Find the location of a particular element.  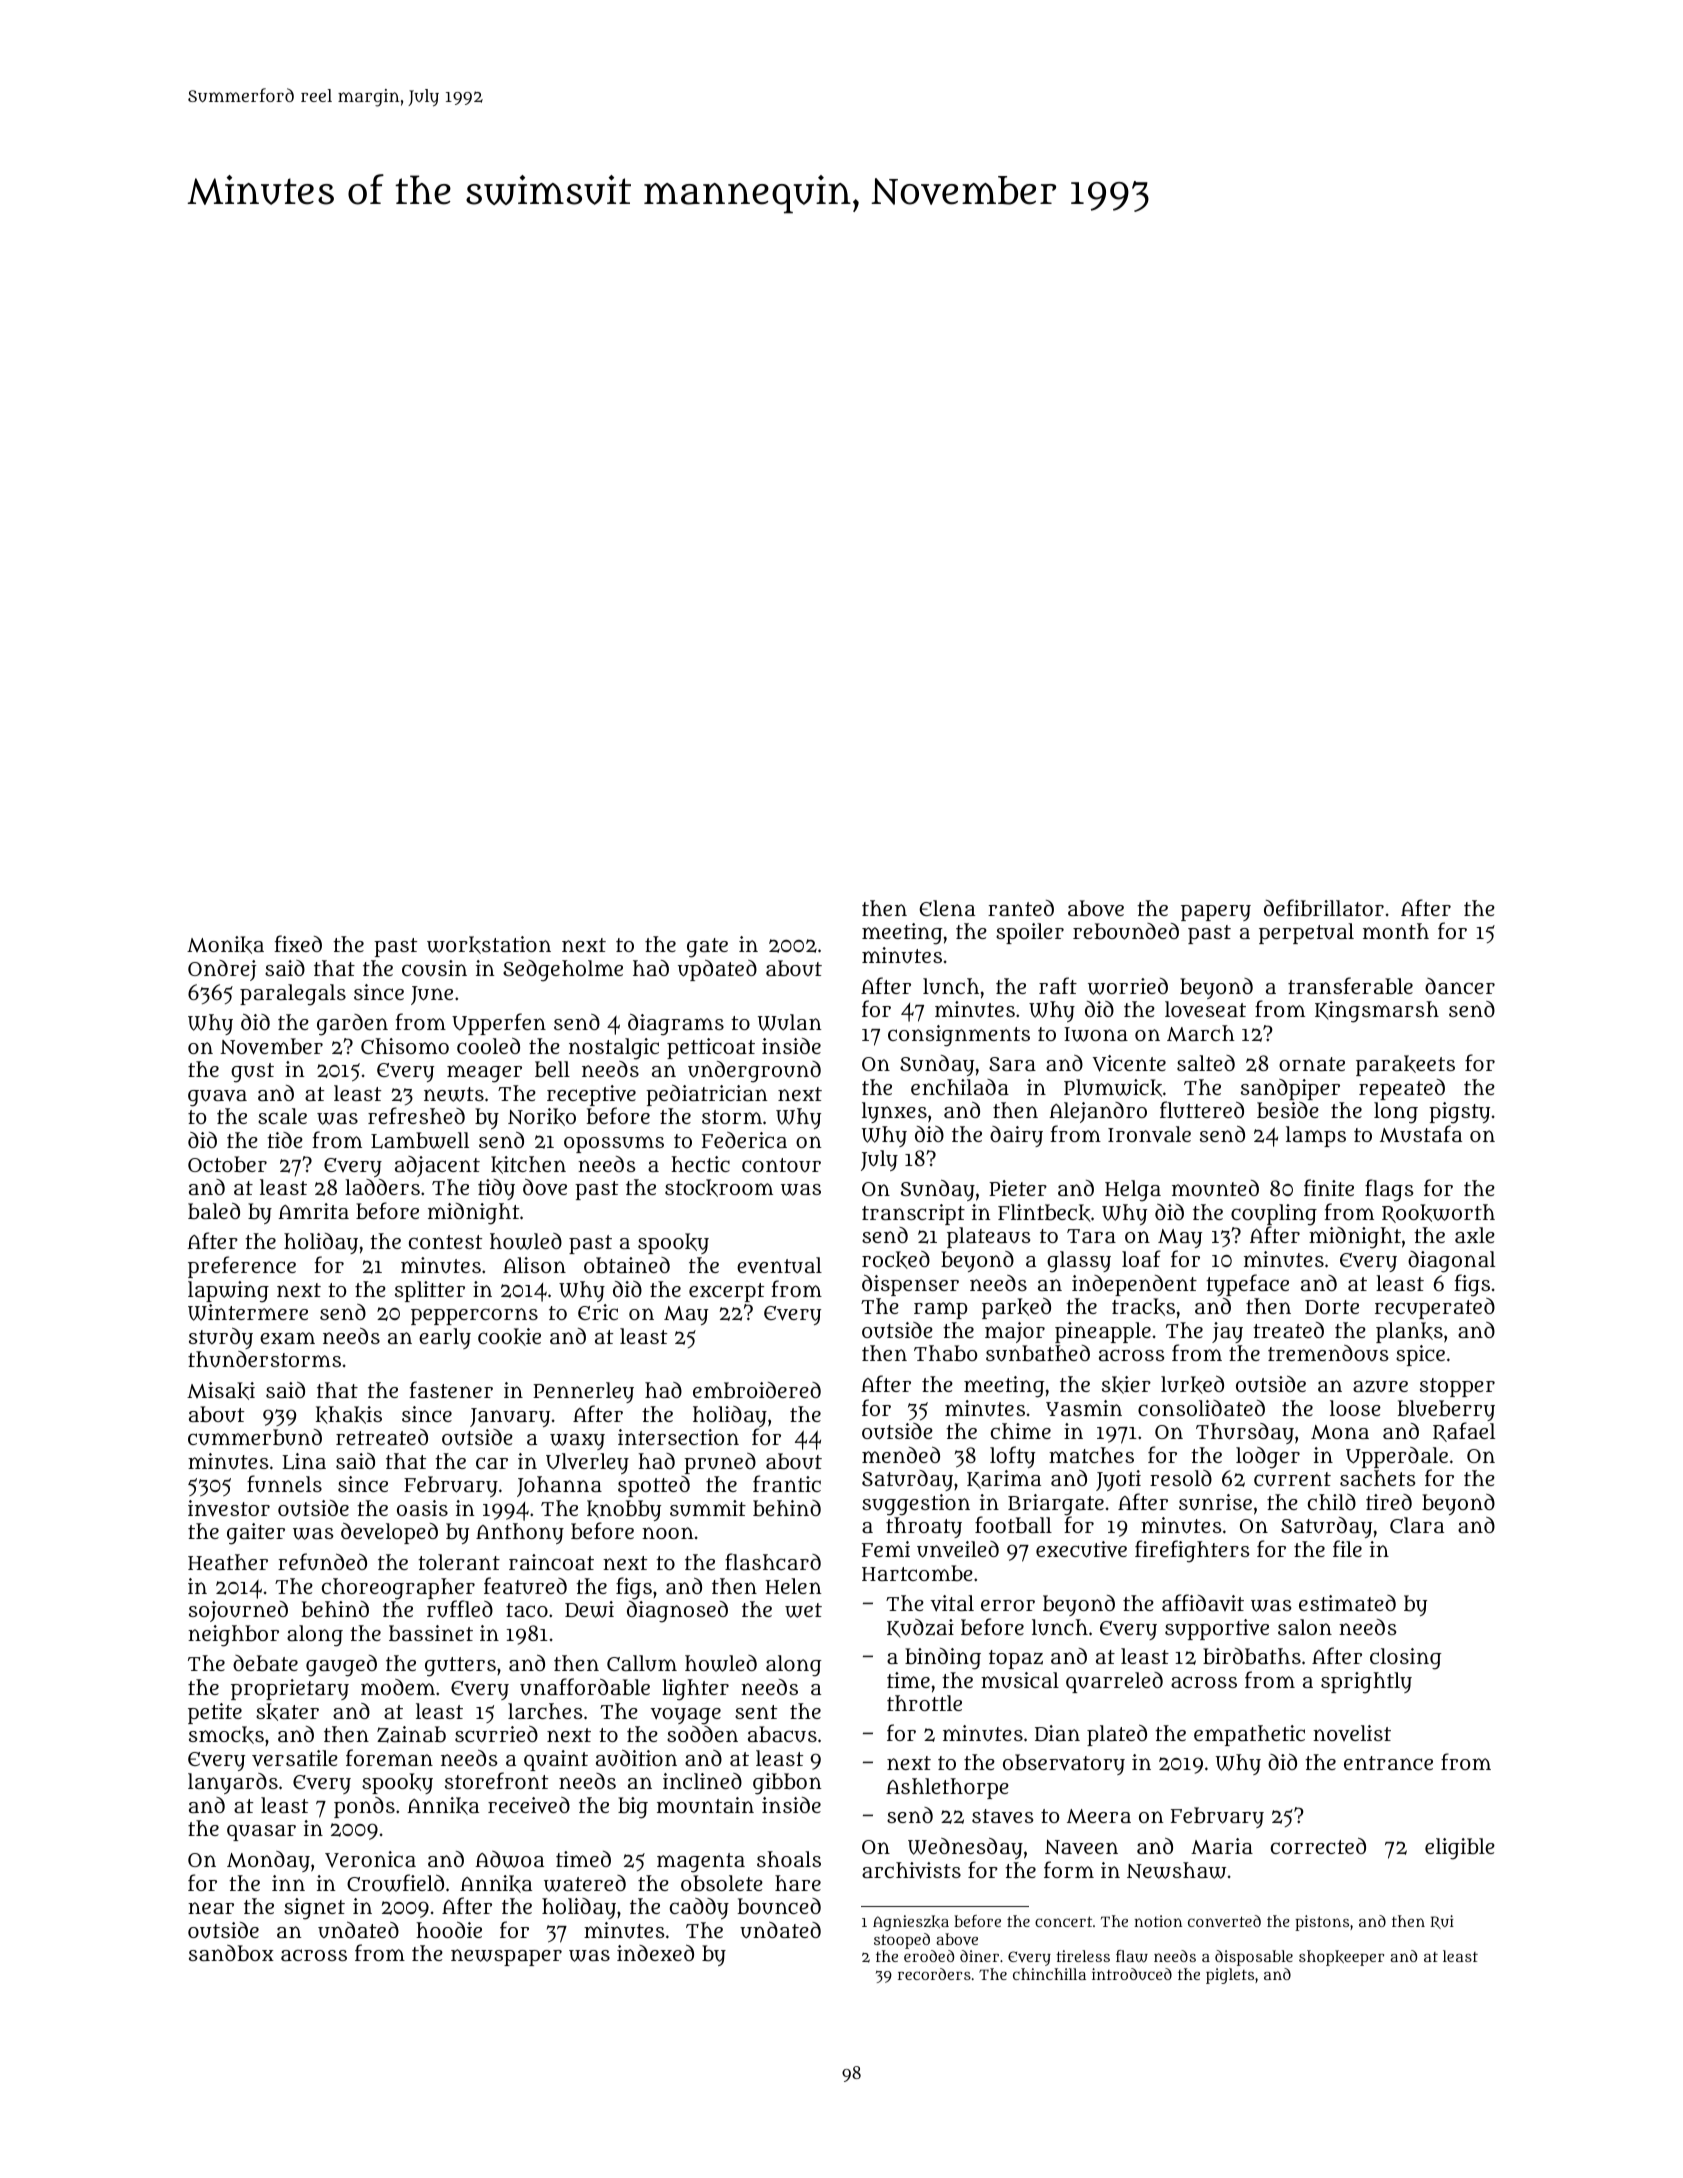

Sedgeholme is located at coordinates (563, 971).
